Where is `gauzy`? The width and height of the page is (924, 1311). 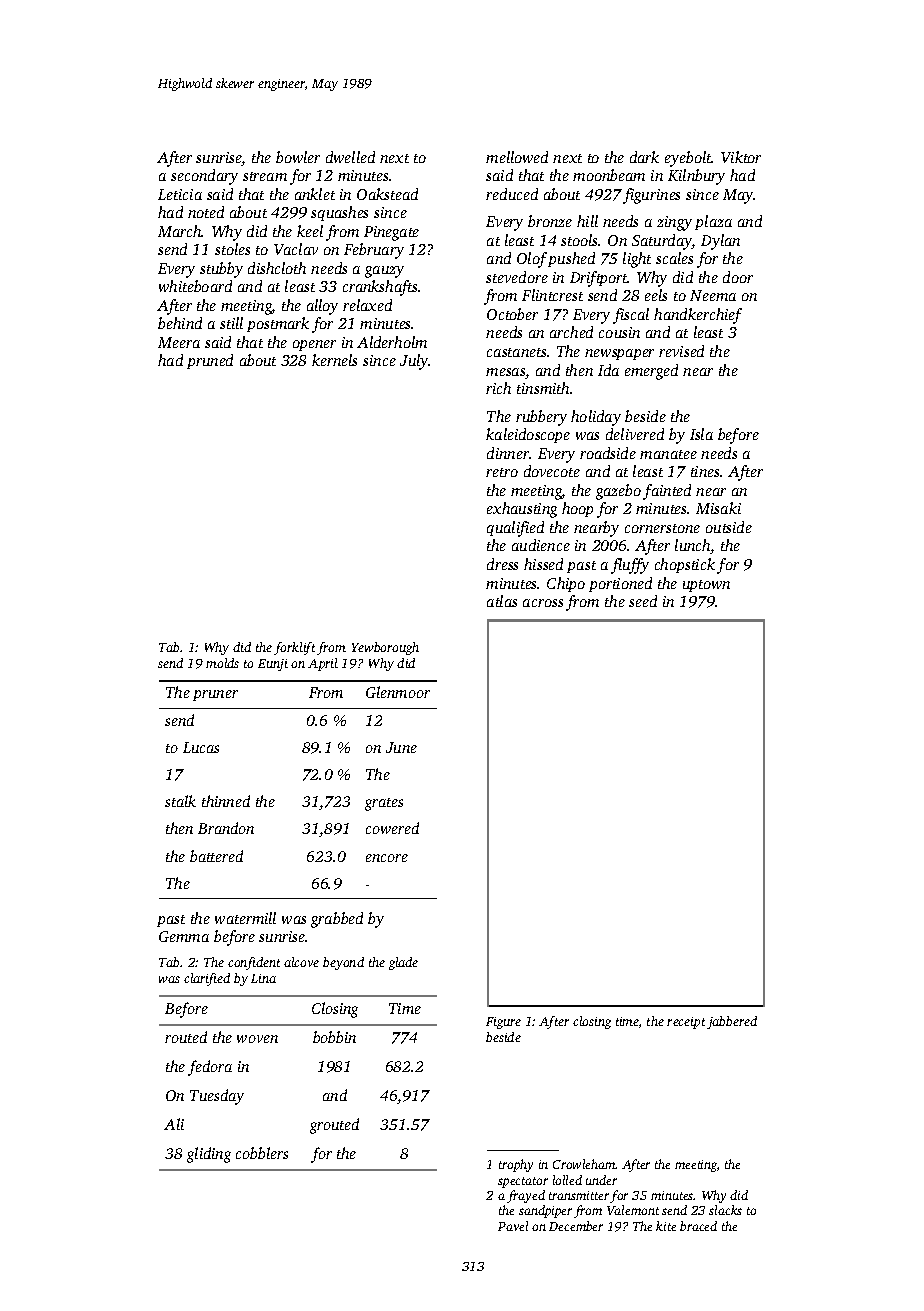 gauzy is located at coordinates (384, 272).
